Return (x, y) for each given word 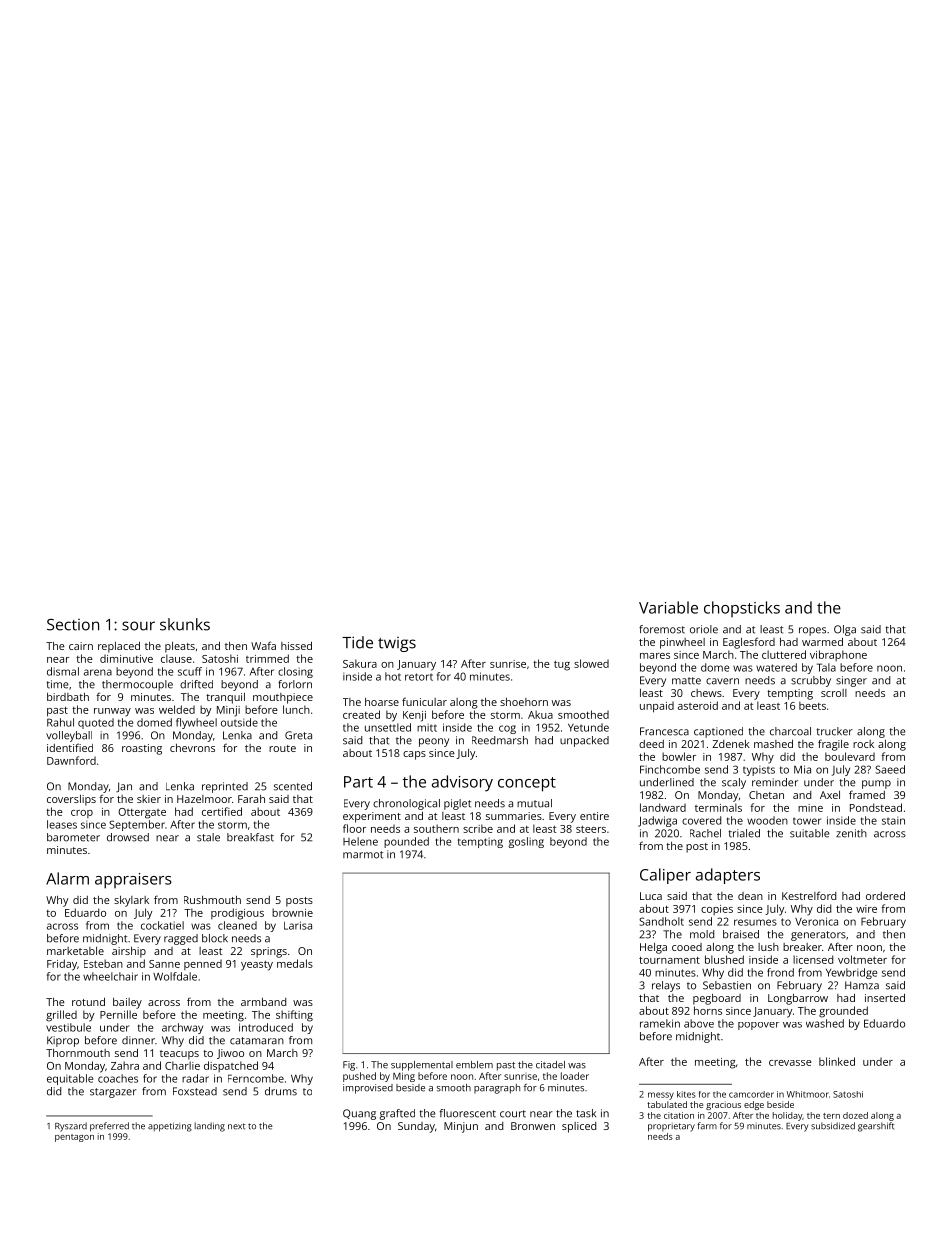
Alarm (67, 878)
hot (393, 676)
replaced (119, 647)
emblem (474, 1065)
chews (706, 693)
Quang (359, 1114)
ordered (885, 895)
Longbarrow (798, 999)
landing (210, 1127)
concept (527, 784)
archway (182, 1028)
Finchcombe (670, 769)
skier (149, 799)
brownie (292, 912)
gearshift (876, 1127)
